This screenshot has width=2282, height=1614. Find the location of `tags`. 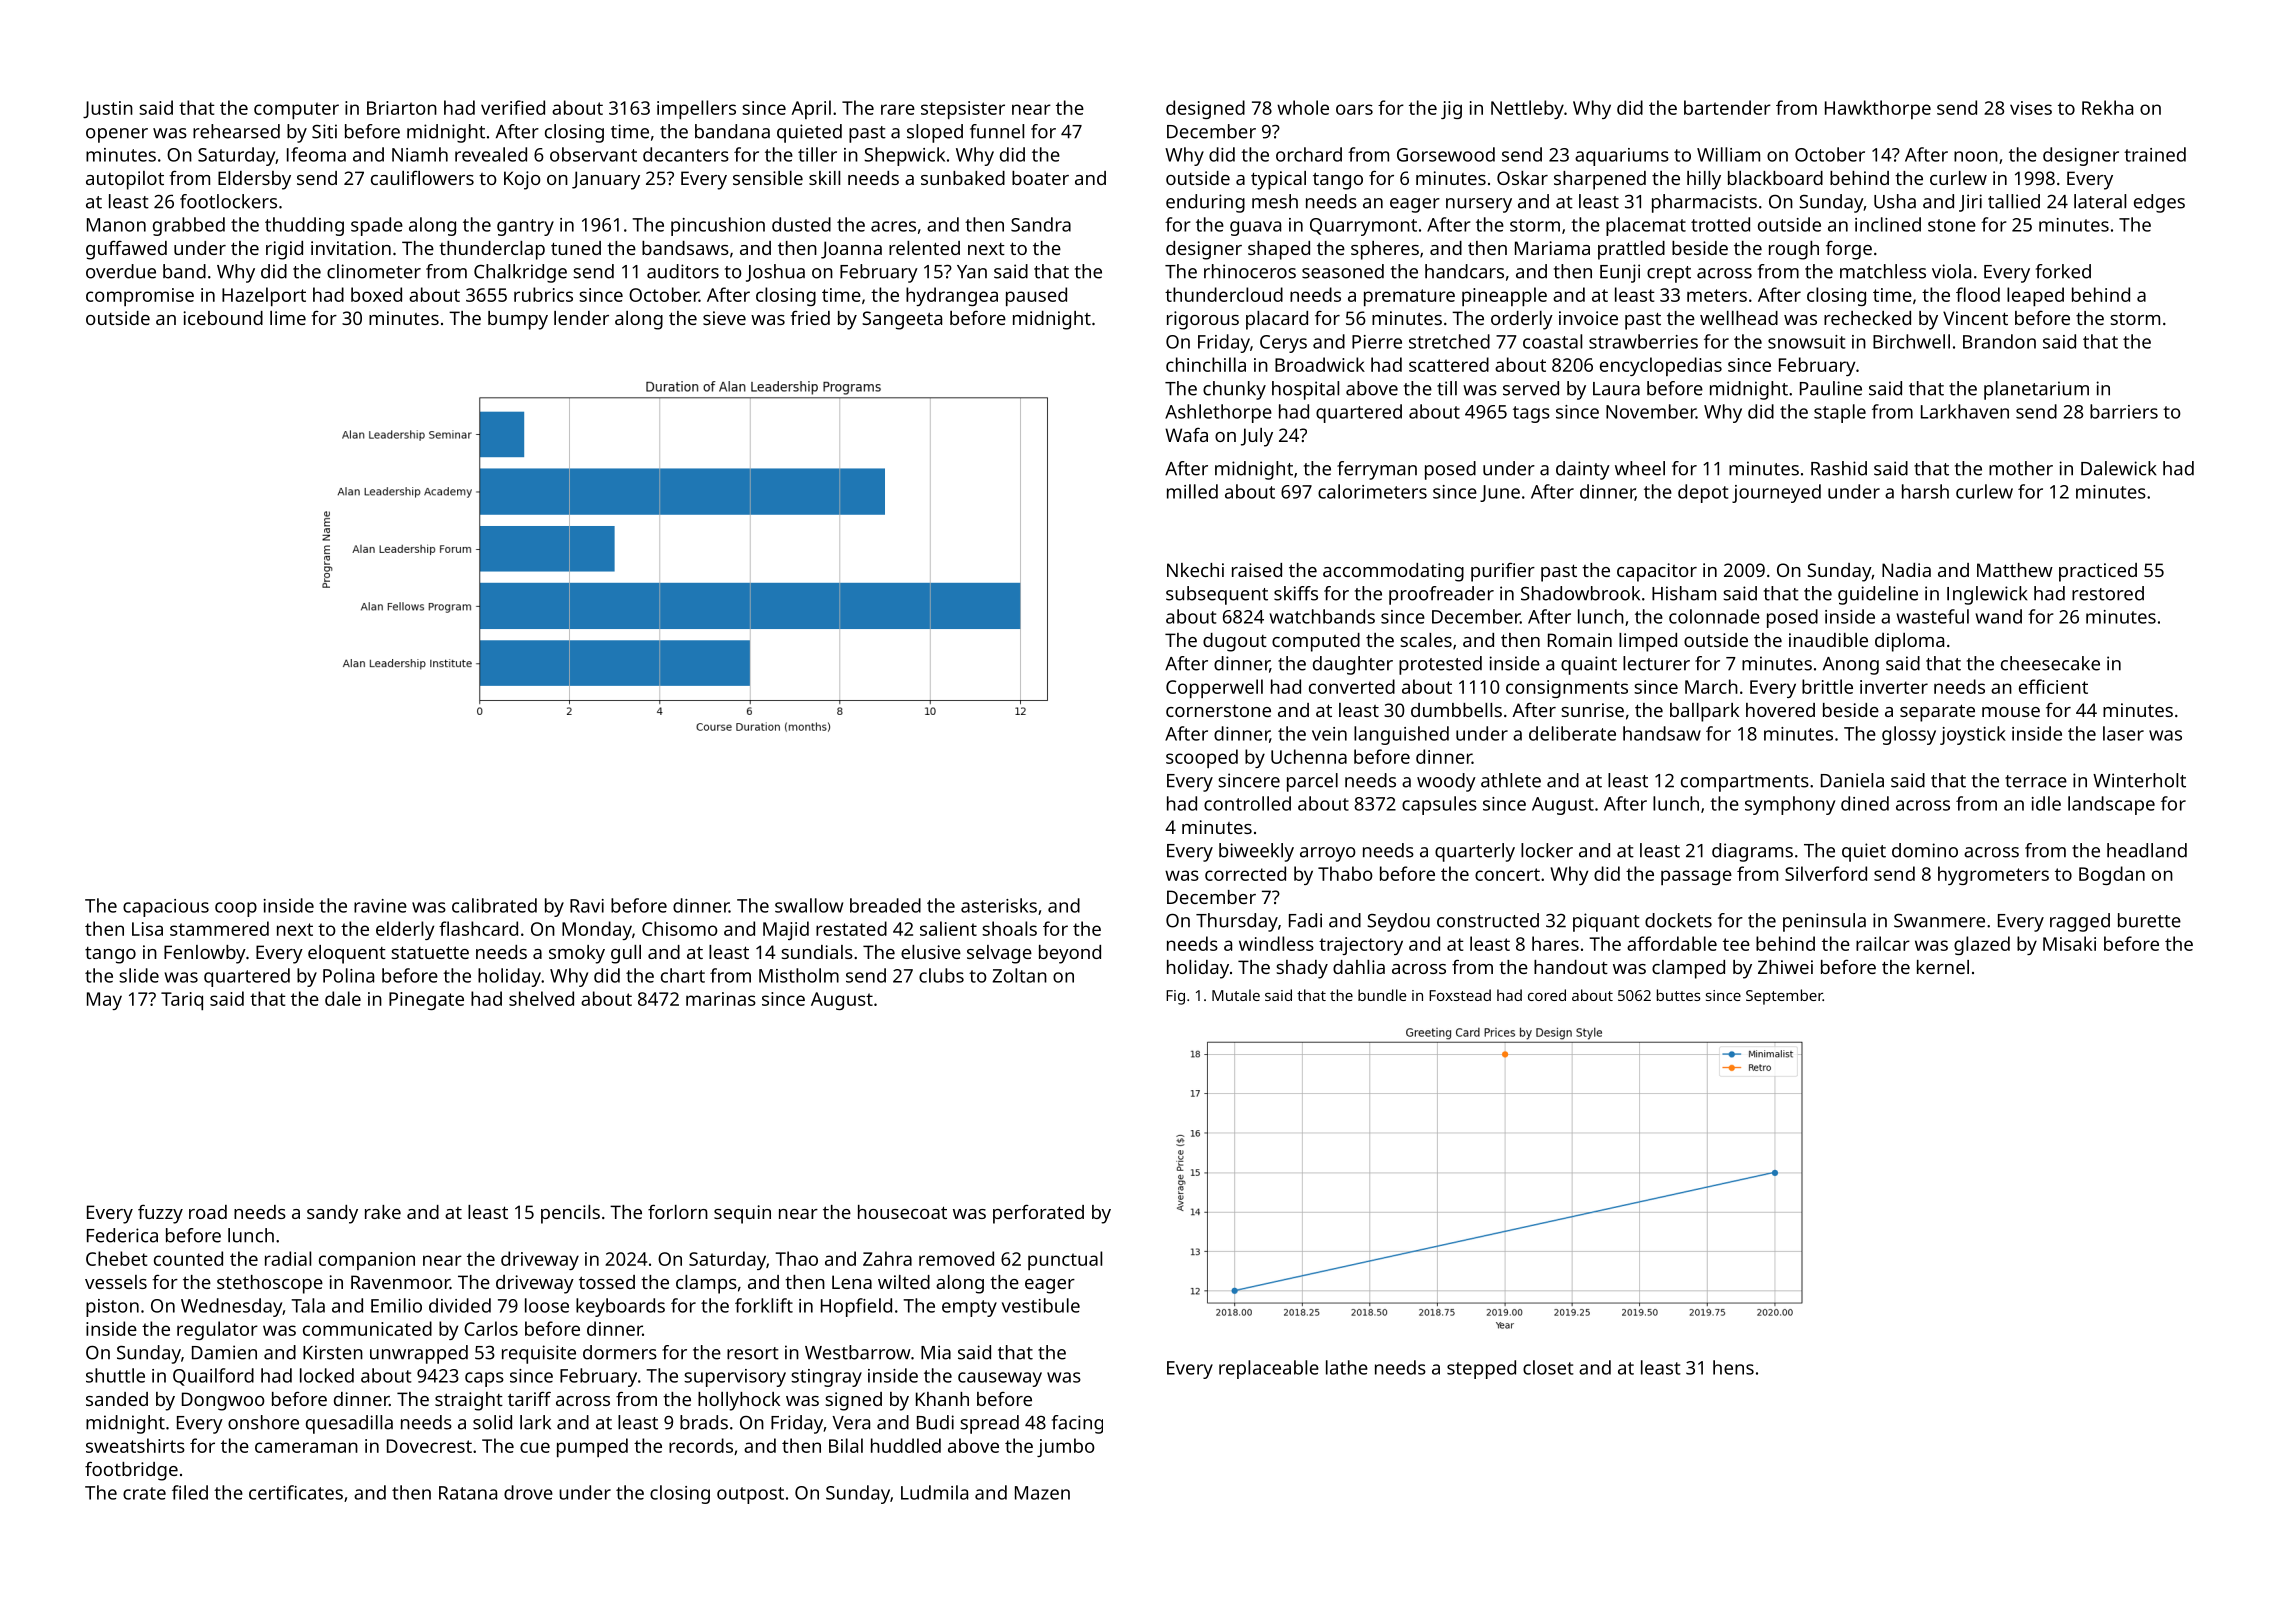

tags is located at coordinates (1531, 414).
